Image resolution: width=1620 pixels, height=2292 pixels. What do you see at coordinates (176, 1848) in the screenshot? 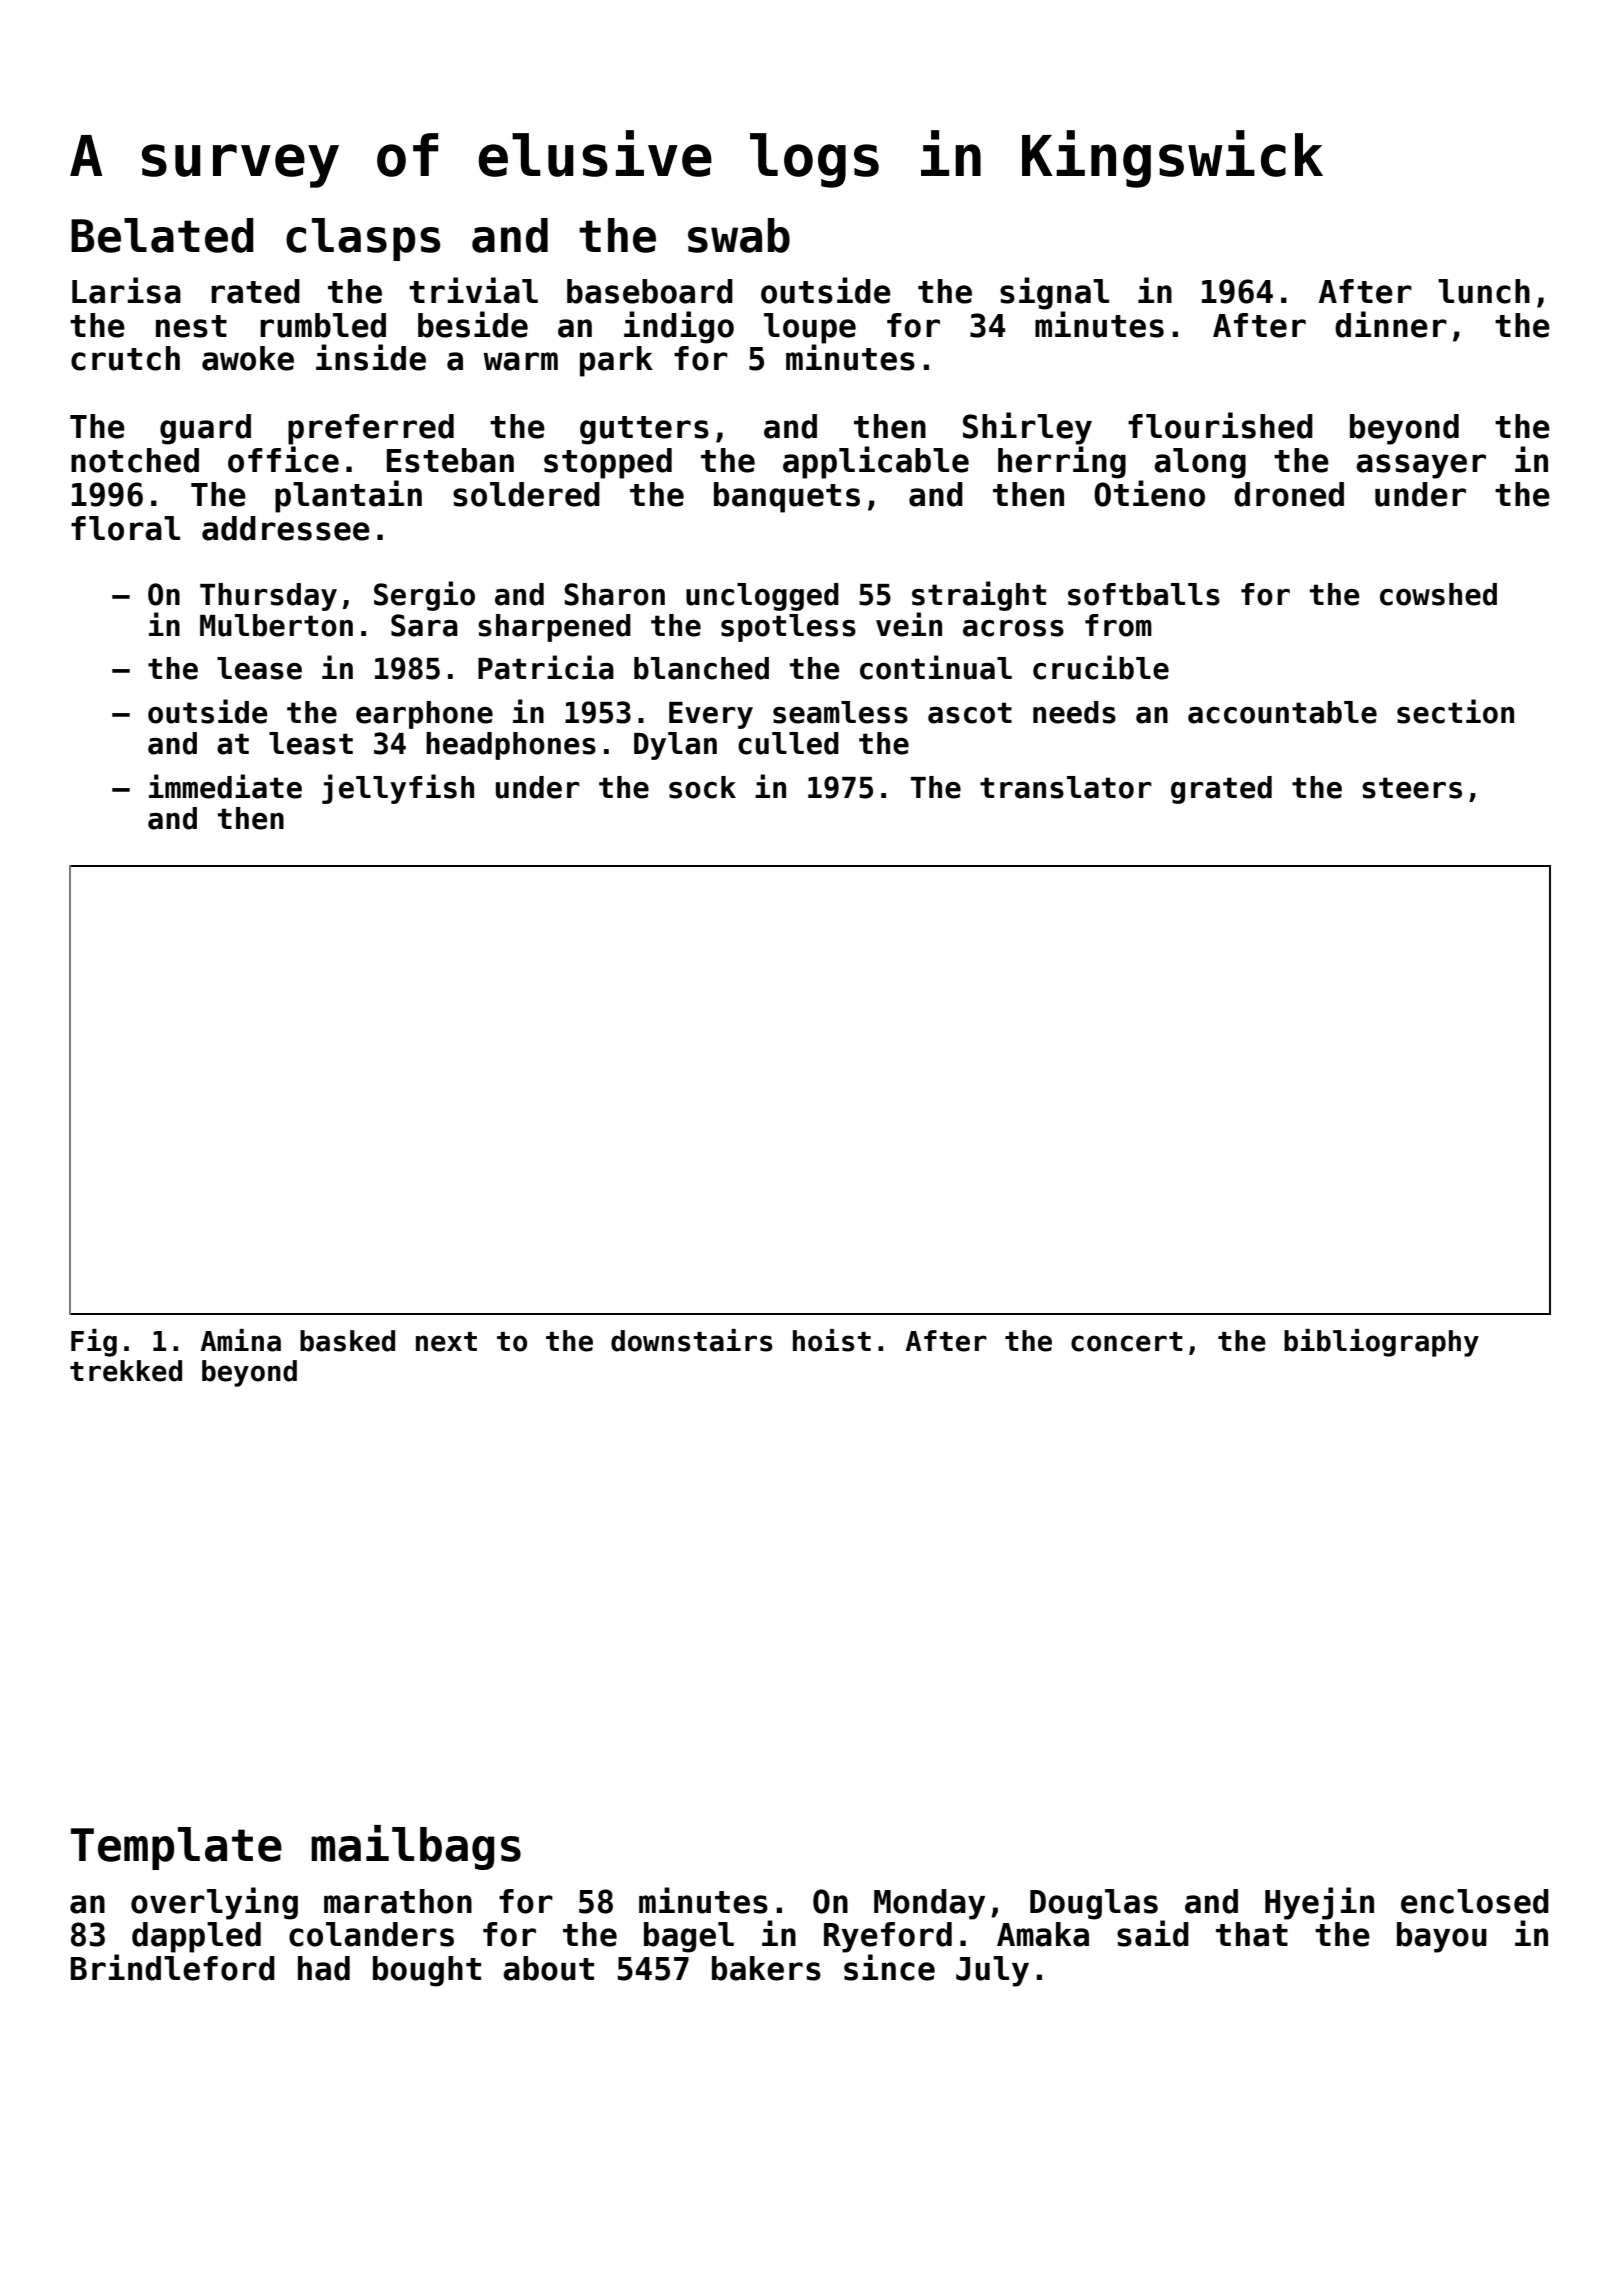
I see `Template` at bounding box center [176, 1848].
